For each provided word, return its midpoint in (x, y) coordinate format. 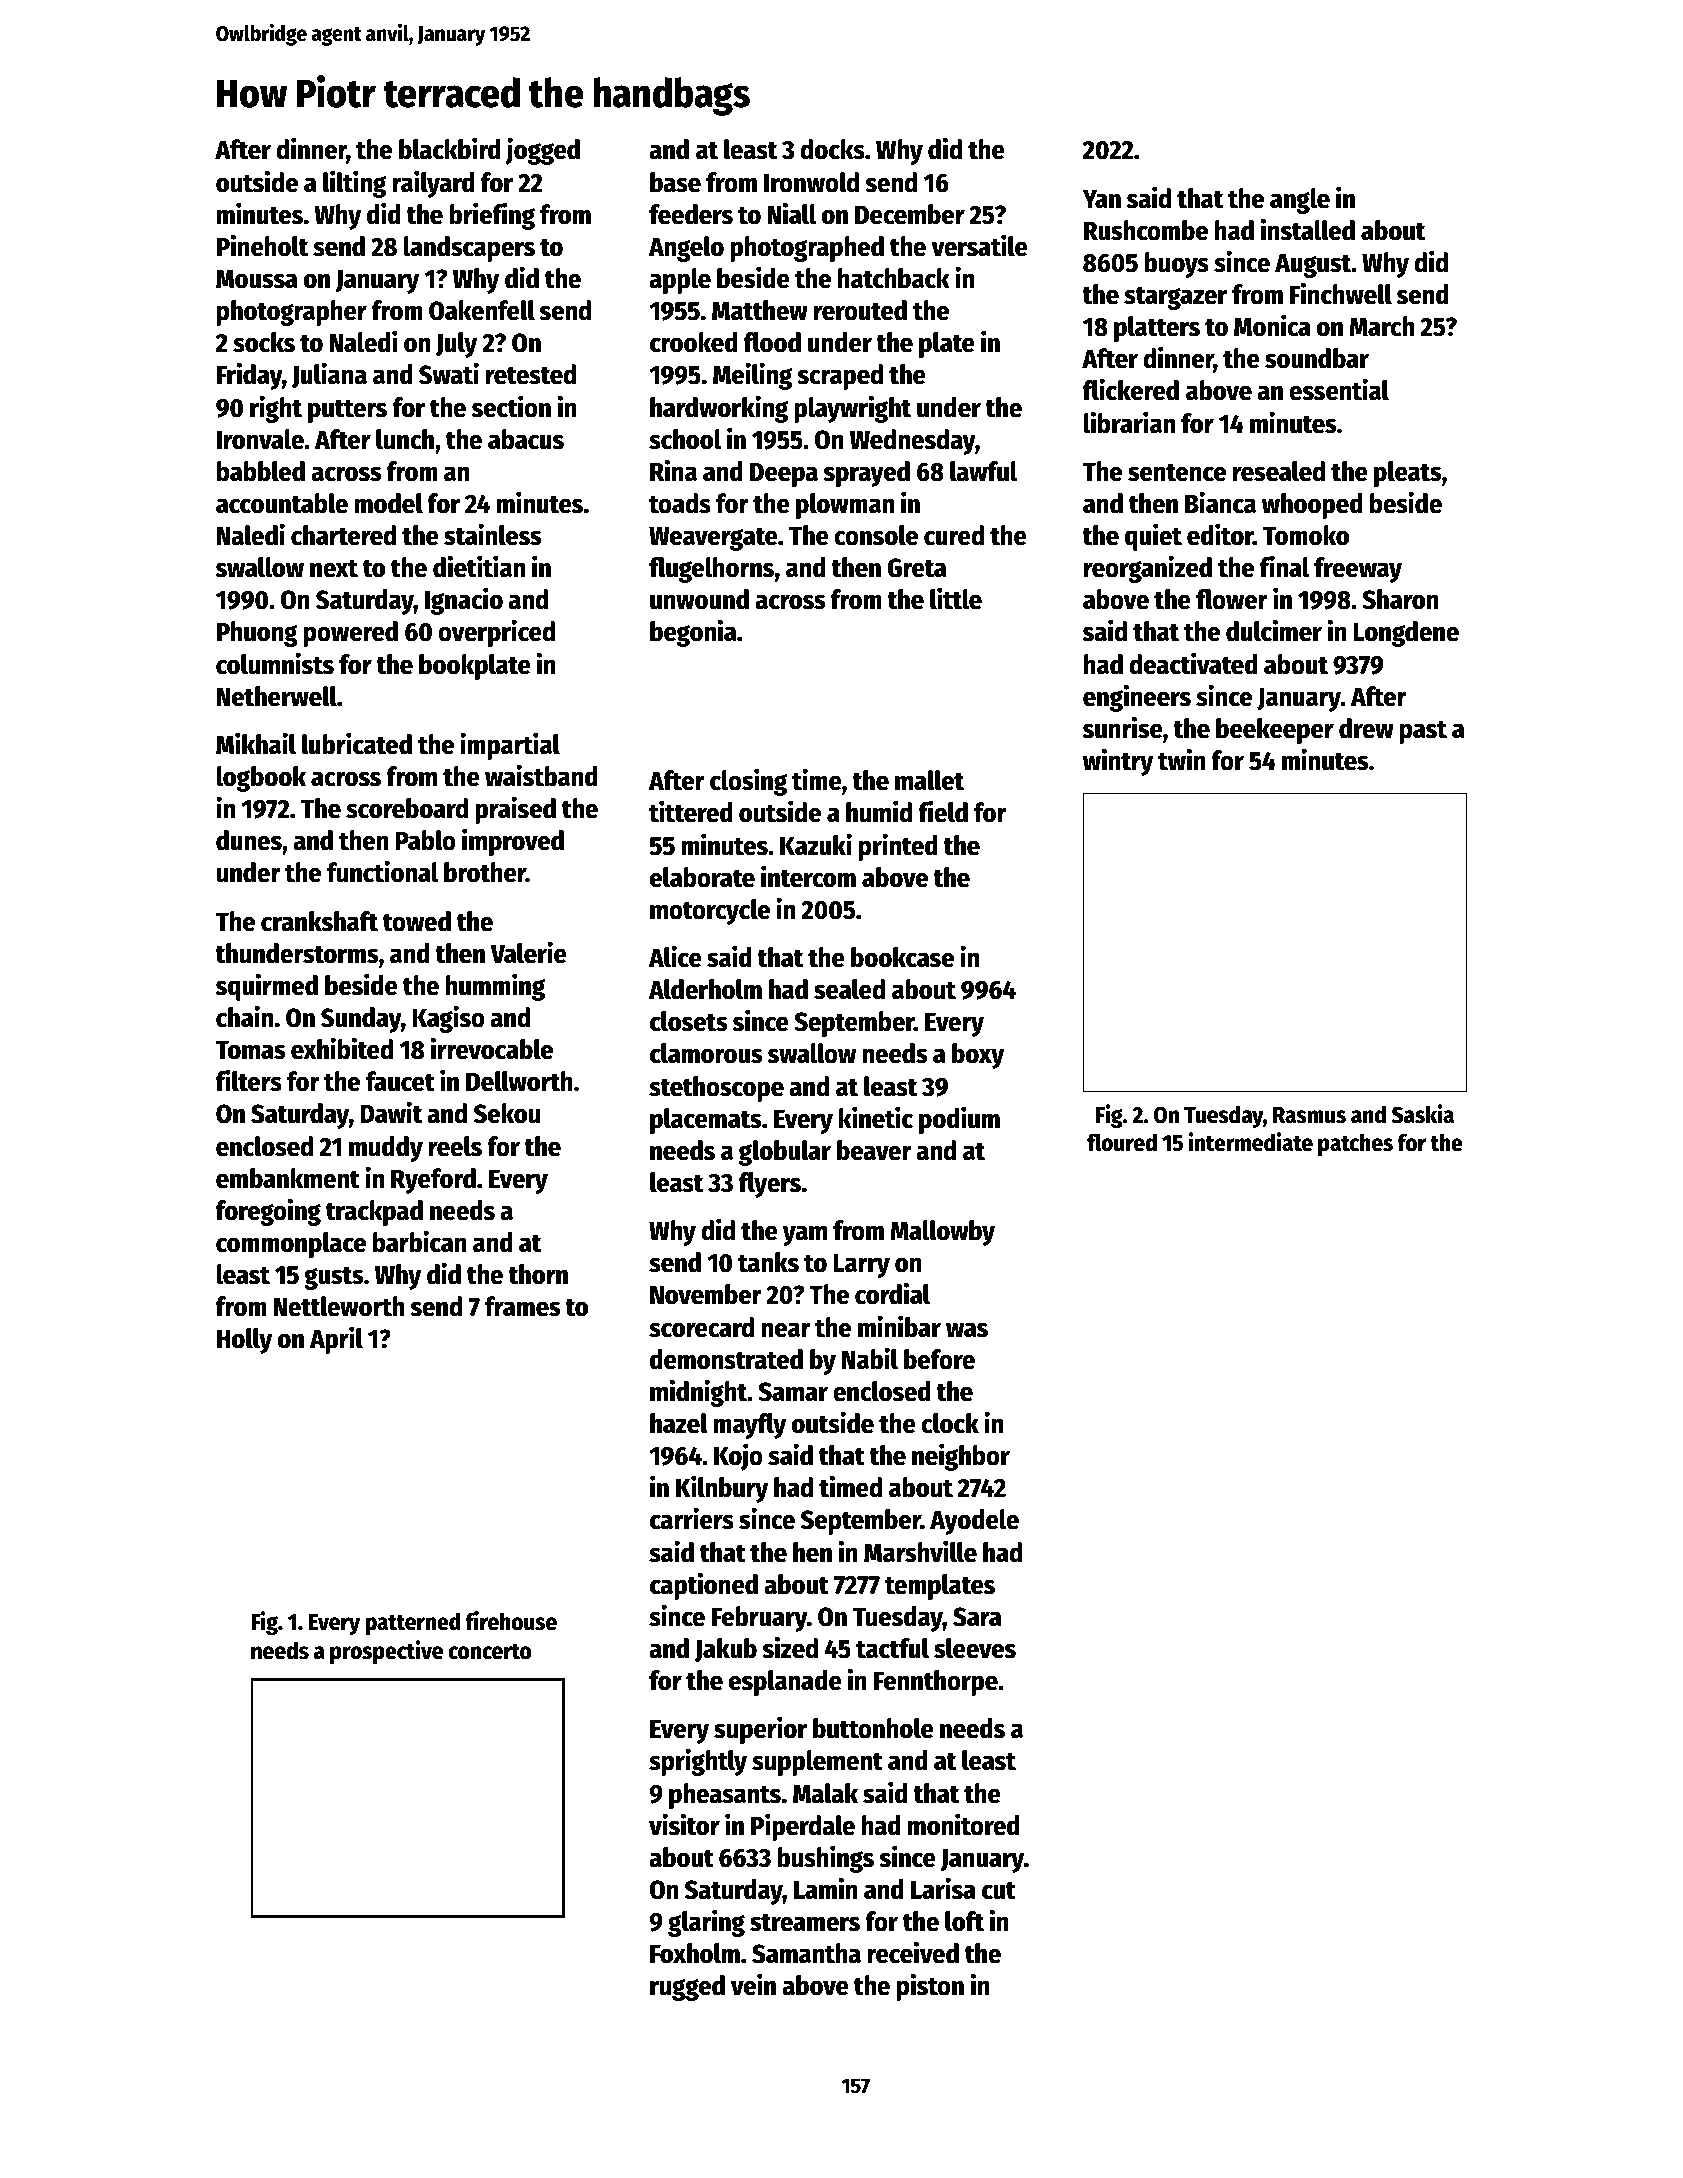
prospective (386, 1652)
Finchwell (1341, 293)
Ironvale (260, 439)
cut (999, 1890)
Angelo (686, 249)
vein (753, 1984)
